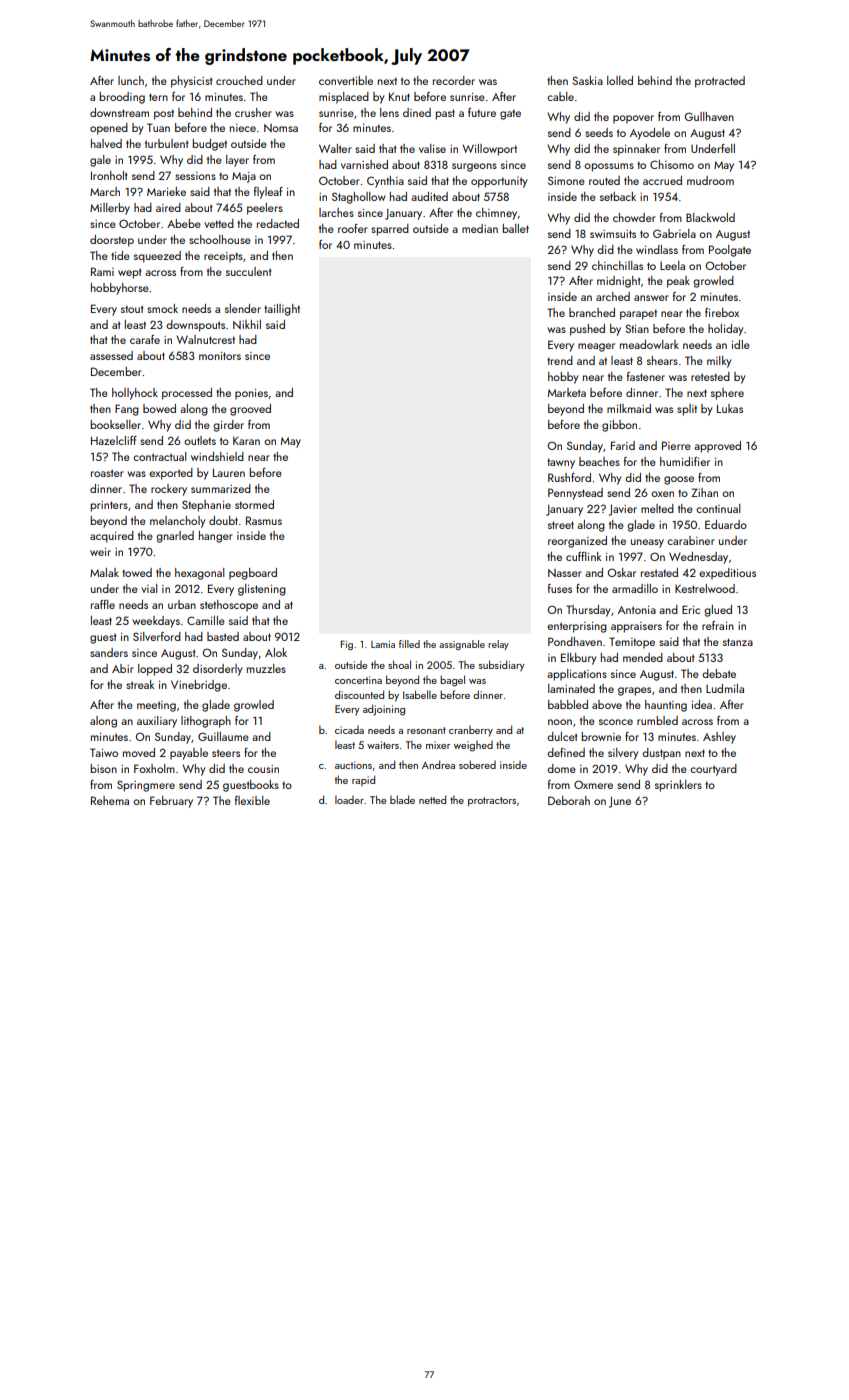  Describe the element at coordinates (722, 312) in the screenshot. I see `firebox` at that location.
